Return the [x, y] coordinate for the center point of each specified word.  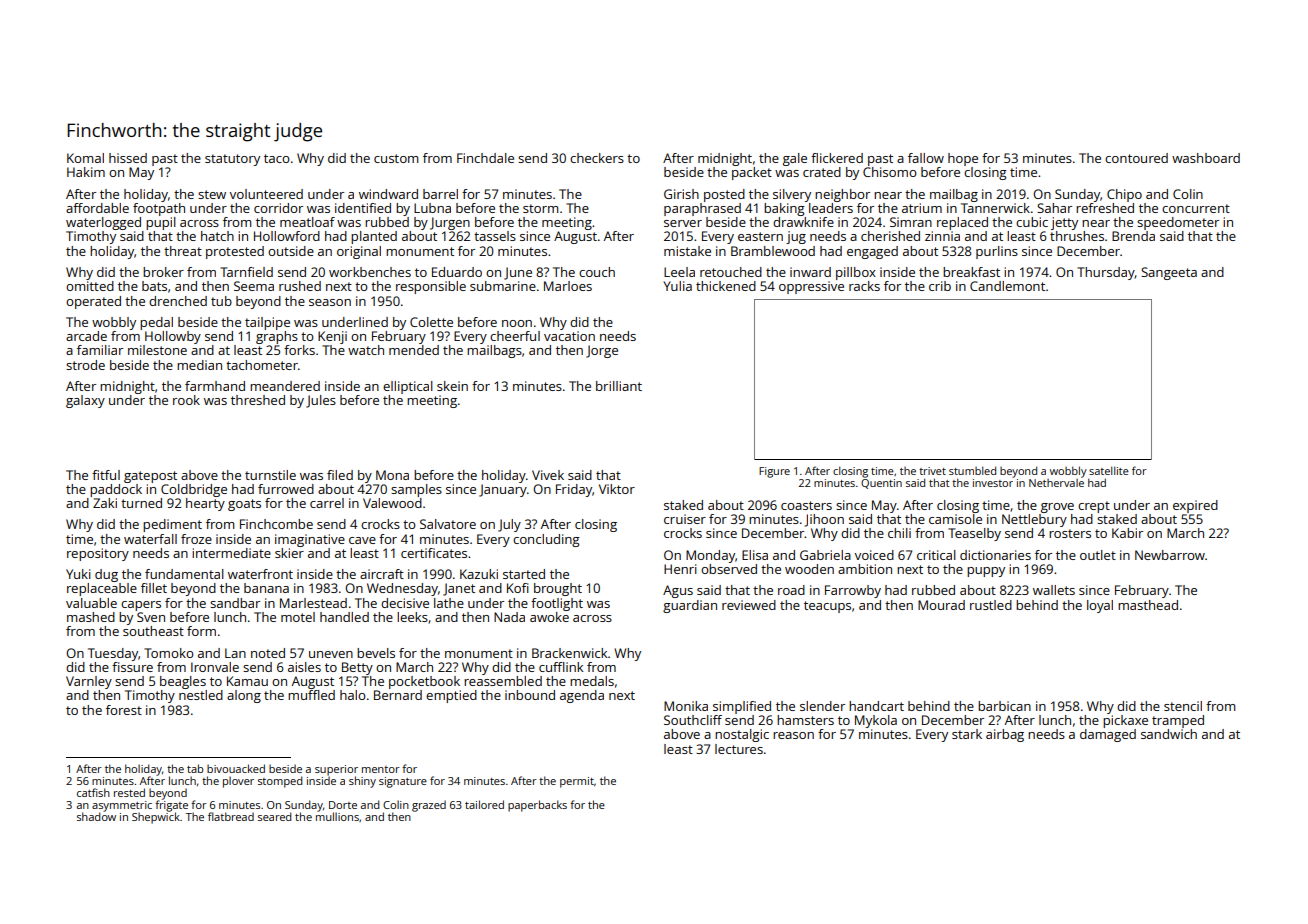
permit [577, 782]
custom [396, 158]
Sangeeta [1169, 273]
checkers [597, 158]
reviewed [749, 605]
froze [196, 539]
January [503, 490]
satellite [1109, 470]
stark [967, 734]
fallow [926, 158]
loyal [1100, 606]
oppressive [811, 287]
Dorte [343, 805]
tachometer [262, 365]
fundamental [184, 574]
